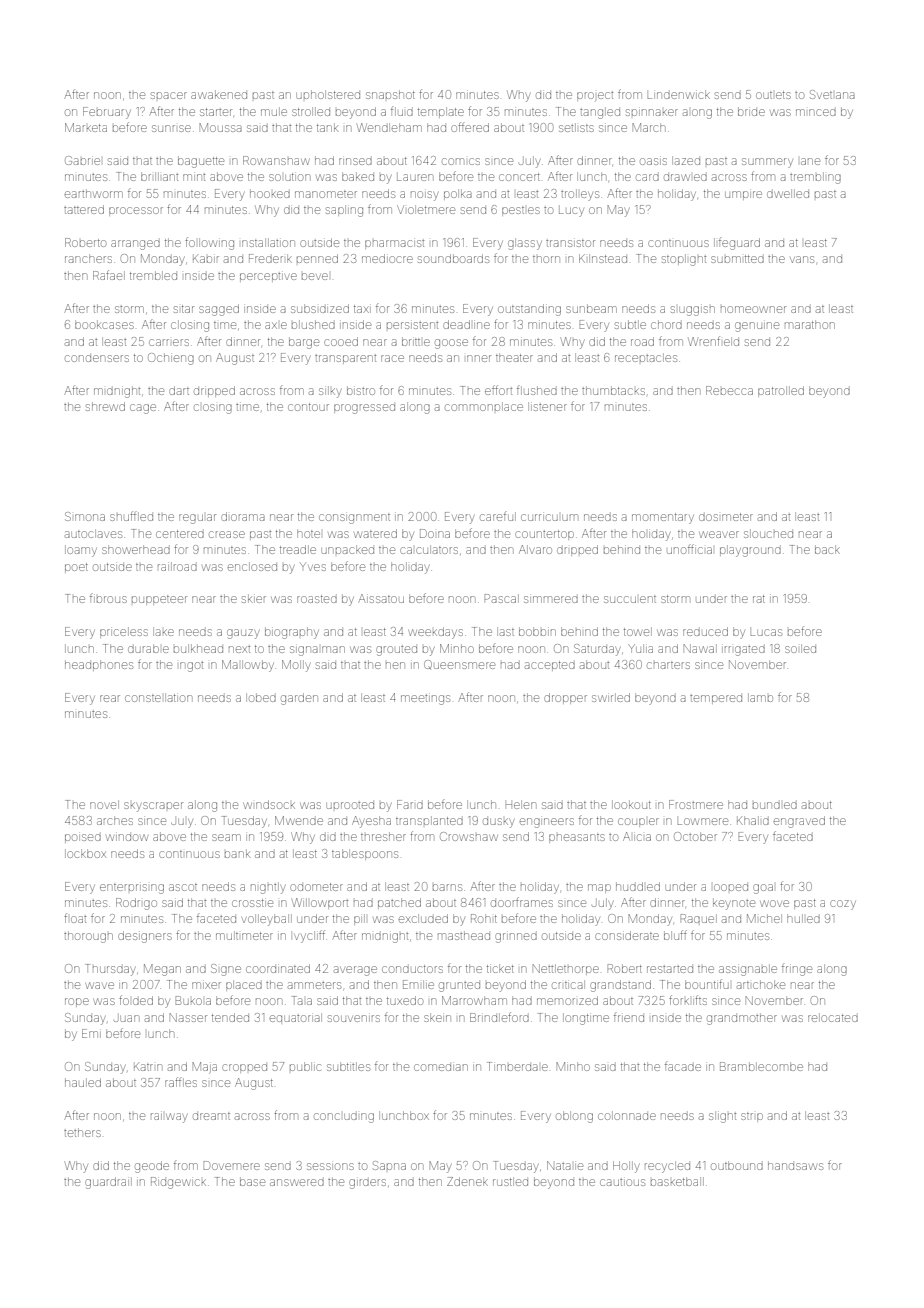 The height and width of the document is (1308, 924). What do you see at coordinates (459, 664) in the document?
I see `Queensmere` at bounding box center [459, 664].
